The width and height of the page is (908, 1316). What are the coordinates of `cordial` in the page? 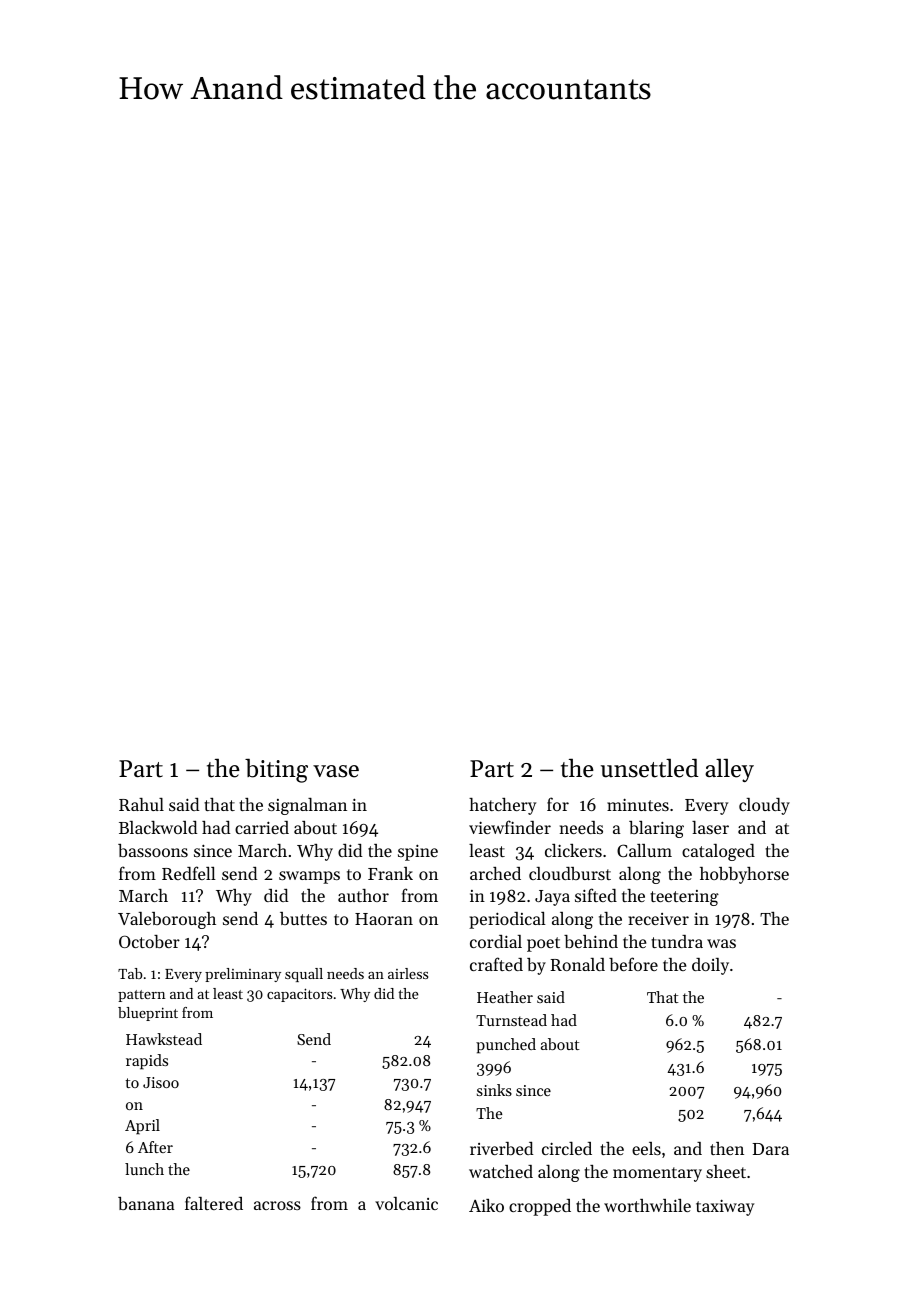 It's located at (496, 941).
